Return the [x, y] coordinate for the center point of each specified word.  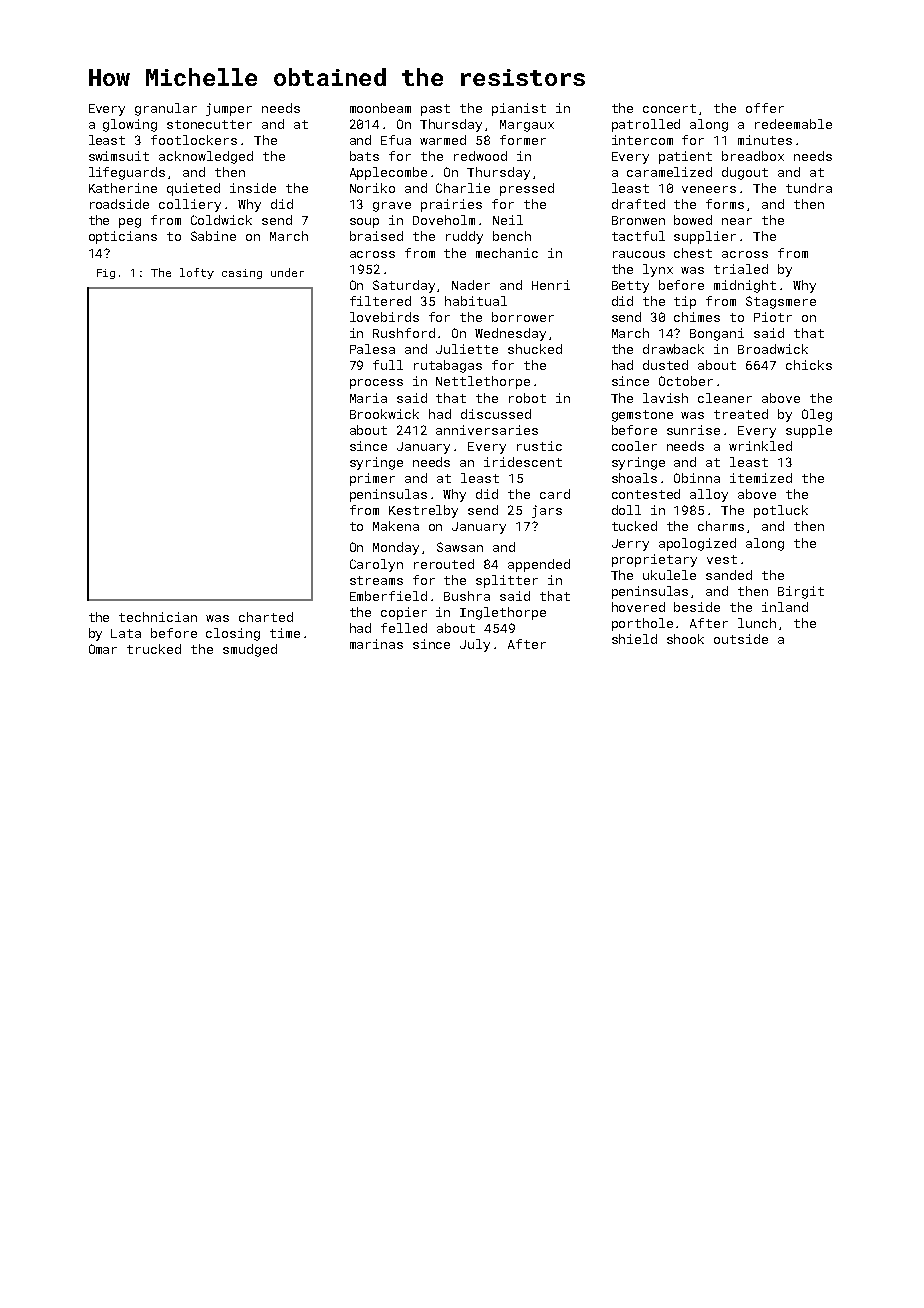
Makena [396, 526]
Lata [126, 633]
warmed [443, 140]
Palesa [372, 349]
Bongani [717, 334]
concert [669, 108]
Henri [551, 285]
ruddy [464, 237]
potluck [781, 511]
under [287, 272]
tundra [809, 188]
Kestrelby [423, 511]
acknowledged [206, 157]
